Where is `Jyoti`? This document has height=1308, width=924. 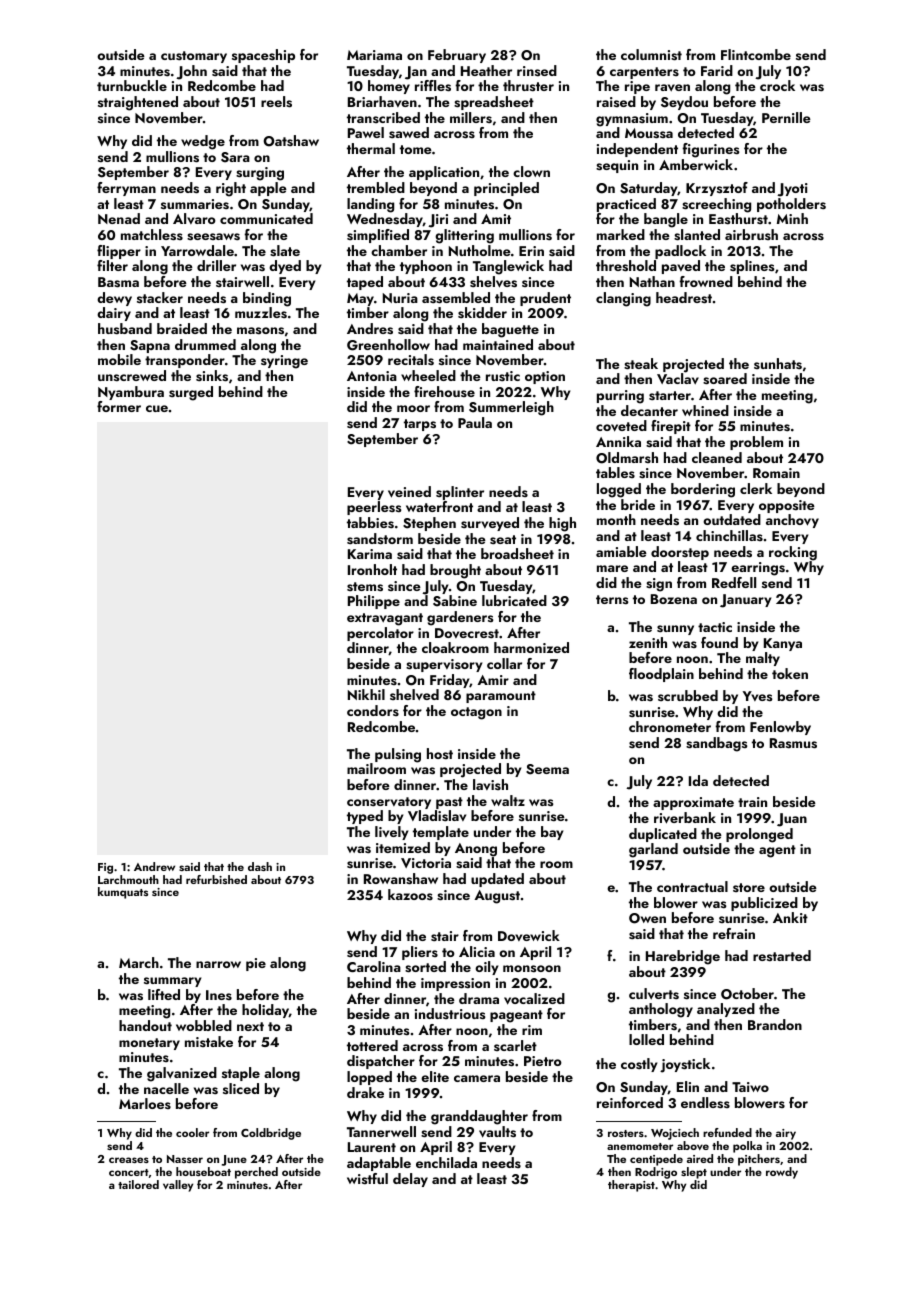
Jyoti is located at coordinates (792, 190).
